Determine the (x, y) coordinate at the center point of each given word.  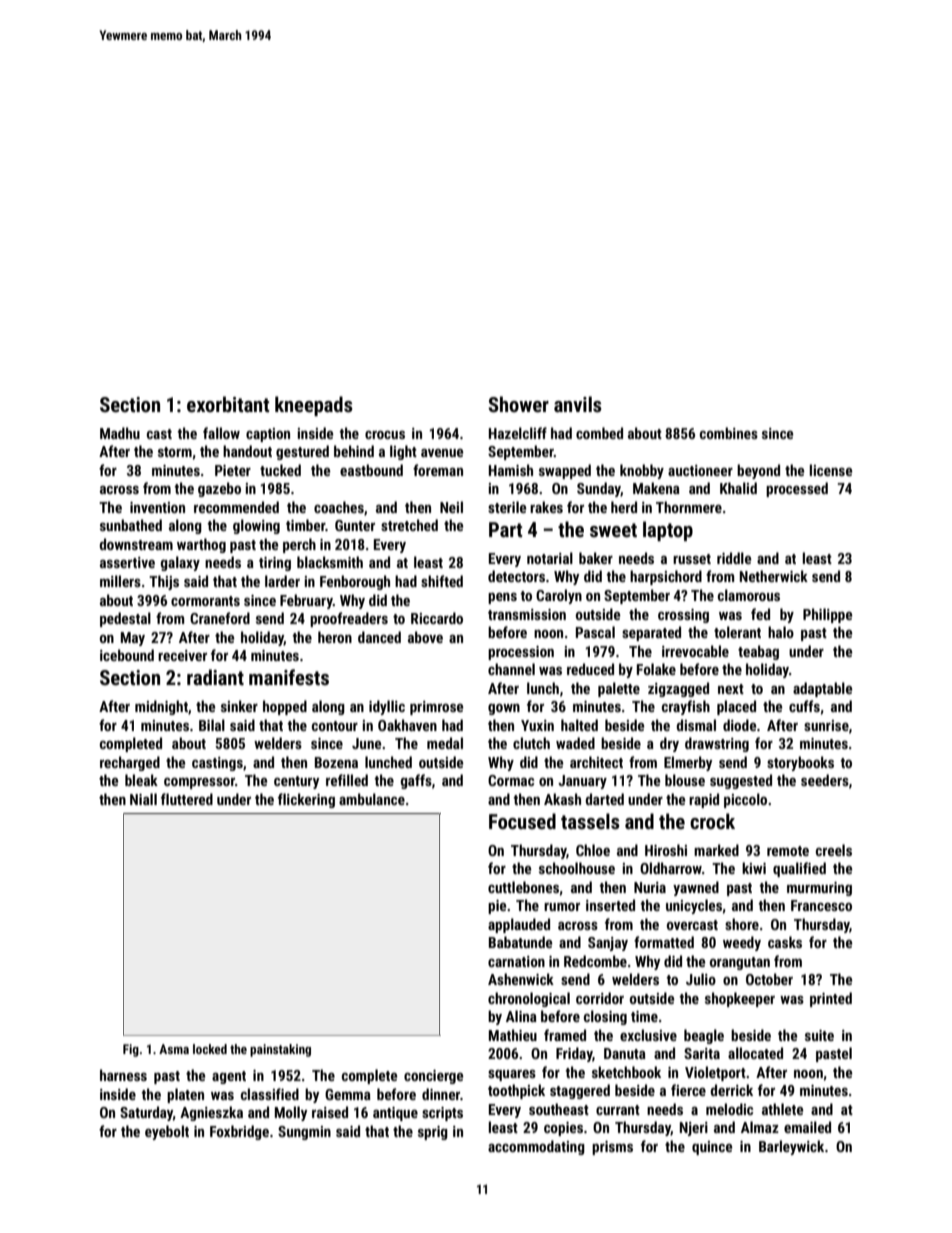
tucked (280, 470)
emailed (807, 1127)
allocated (755, 1053)
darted (604, 799)
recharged (130, 763)
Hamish (511, 470)
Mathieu (513, 1035)
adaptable (822, 689)
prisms (612, 1148)
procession (521, 653)
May (133, 639)
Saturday (146, 1113)
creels (834, 850)
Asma (174, 1049)
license (831, 470)
